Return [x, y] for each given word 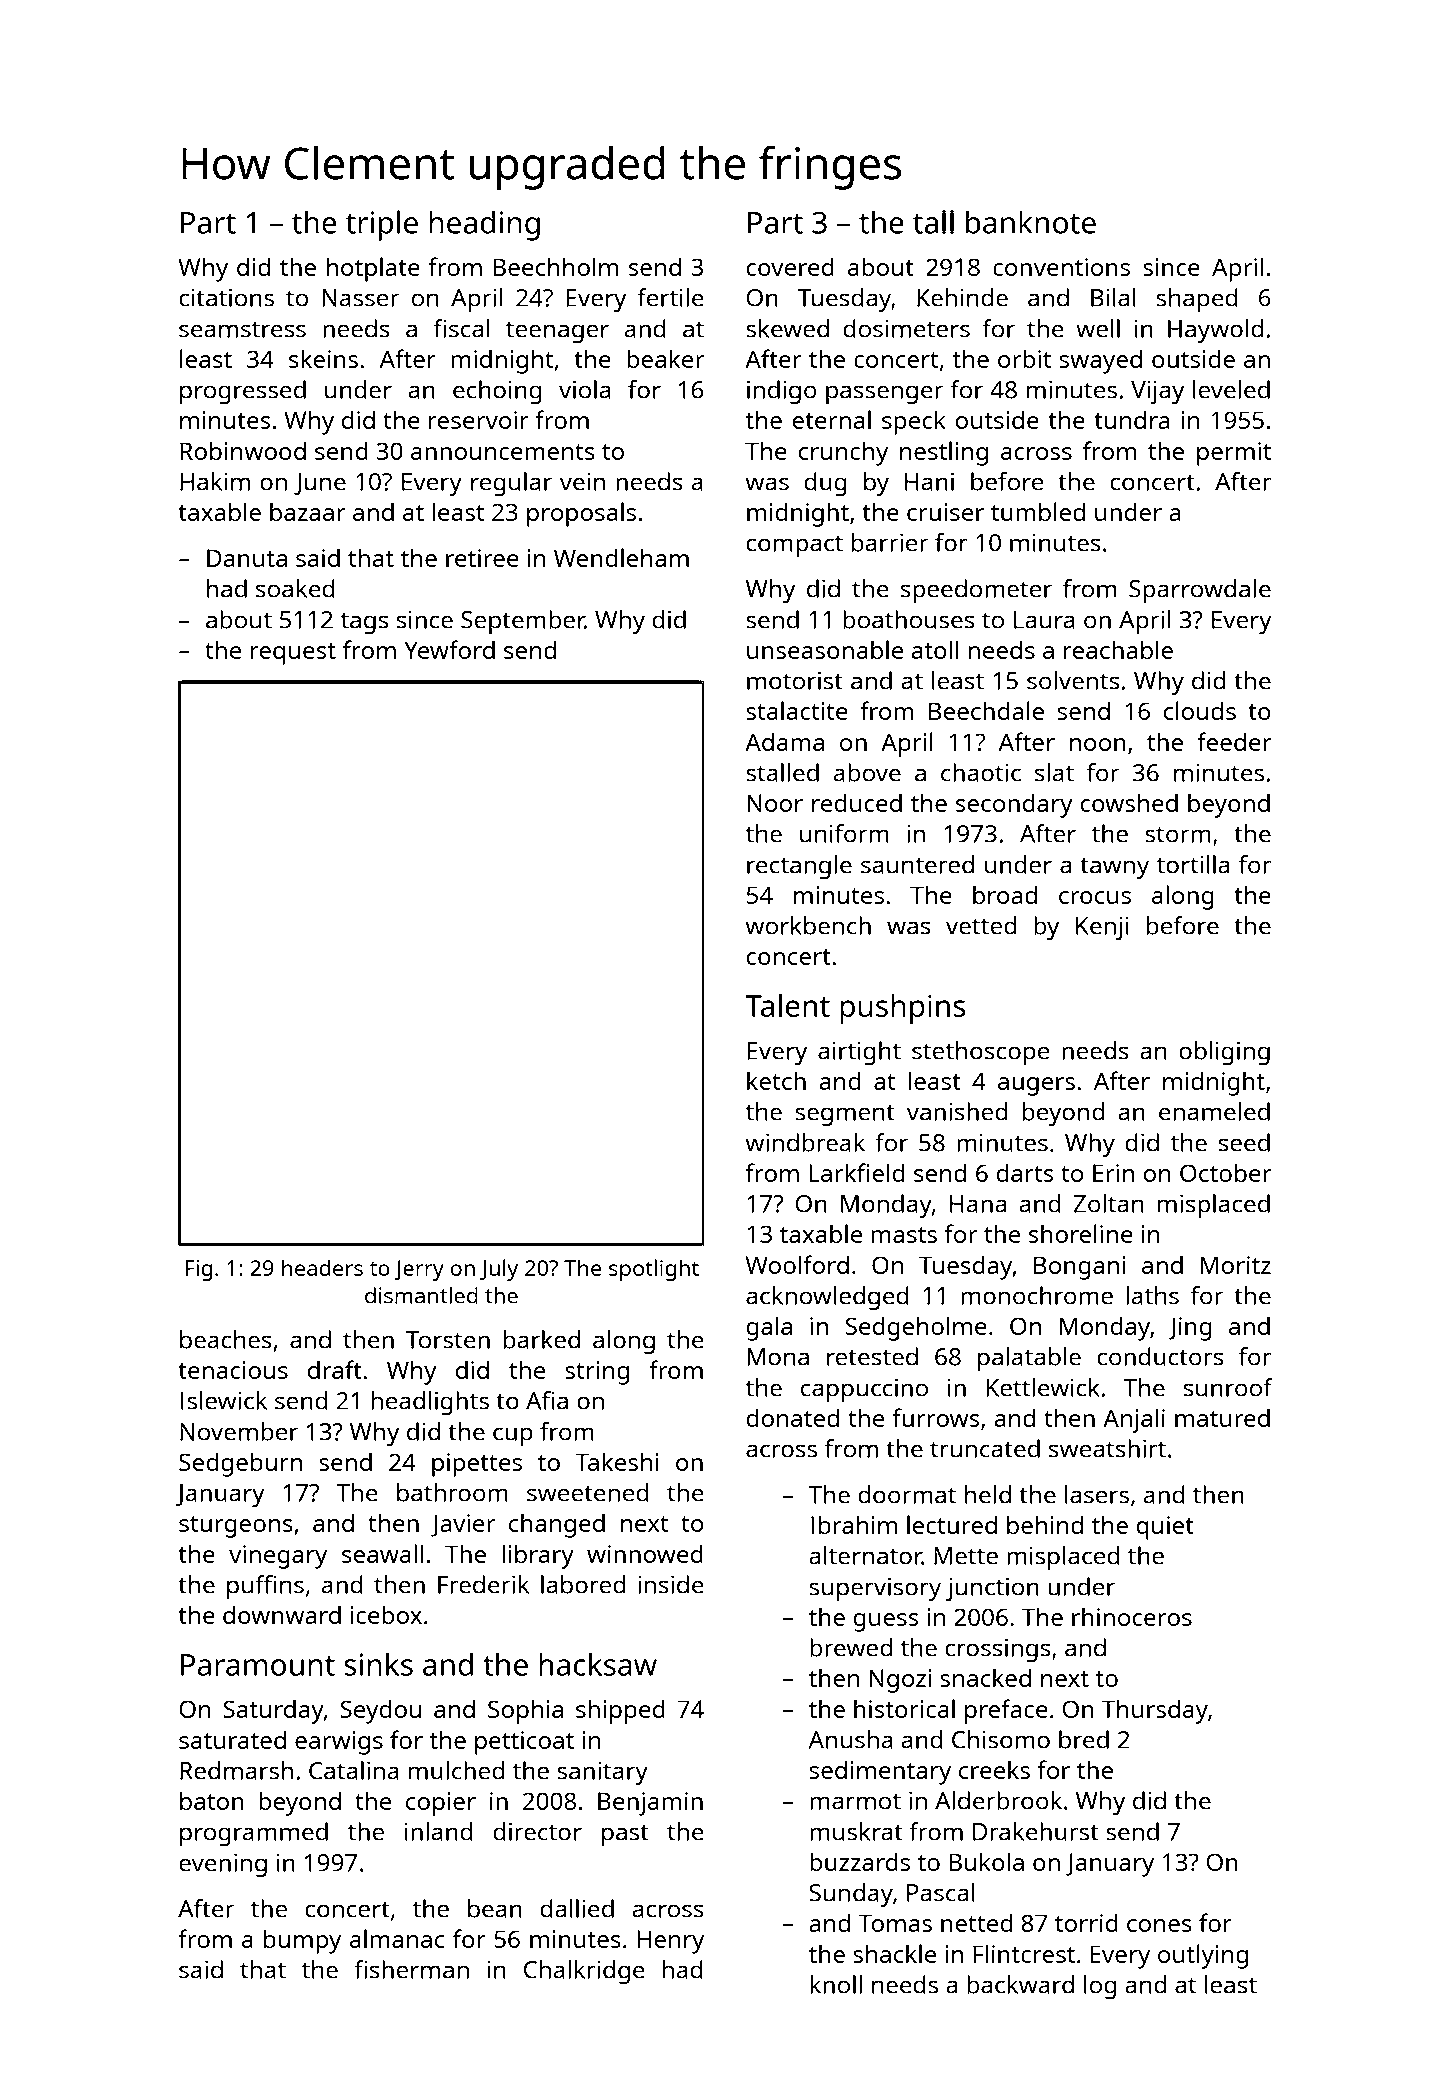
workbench [808, 925]
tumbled [1038, 511]
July [499, 1270]
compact [794, 546]
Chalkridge [584, 1972]
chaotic [981, 772]
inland [439, 1831]
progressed [243, 392]
